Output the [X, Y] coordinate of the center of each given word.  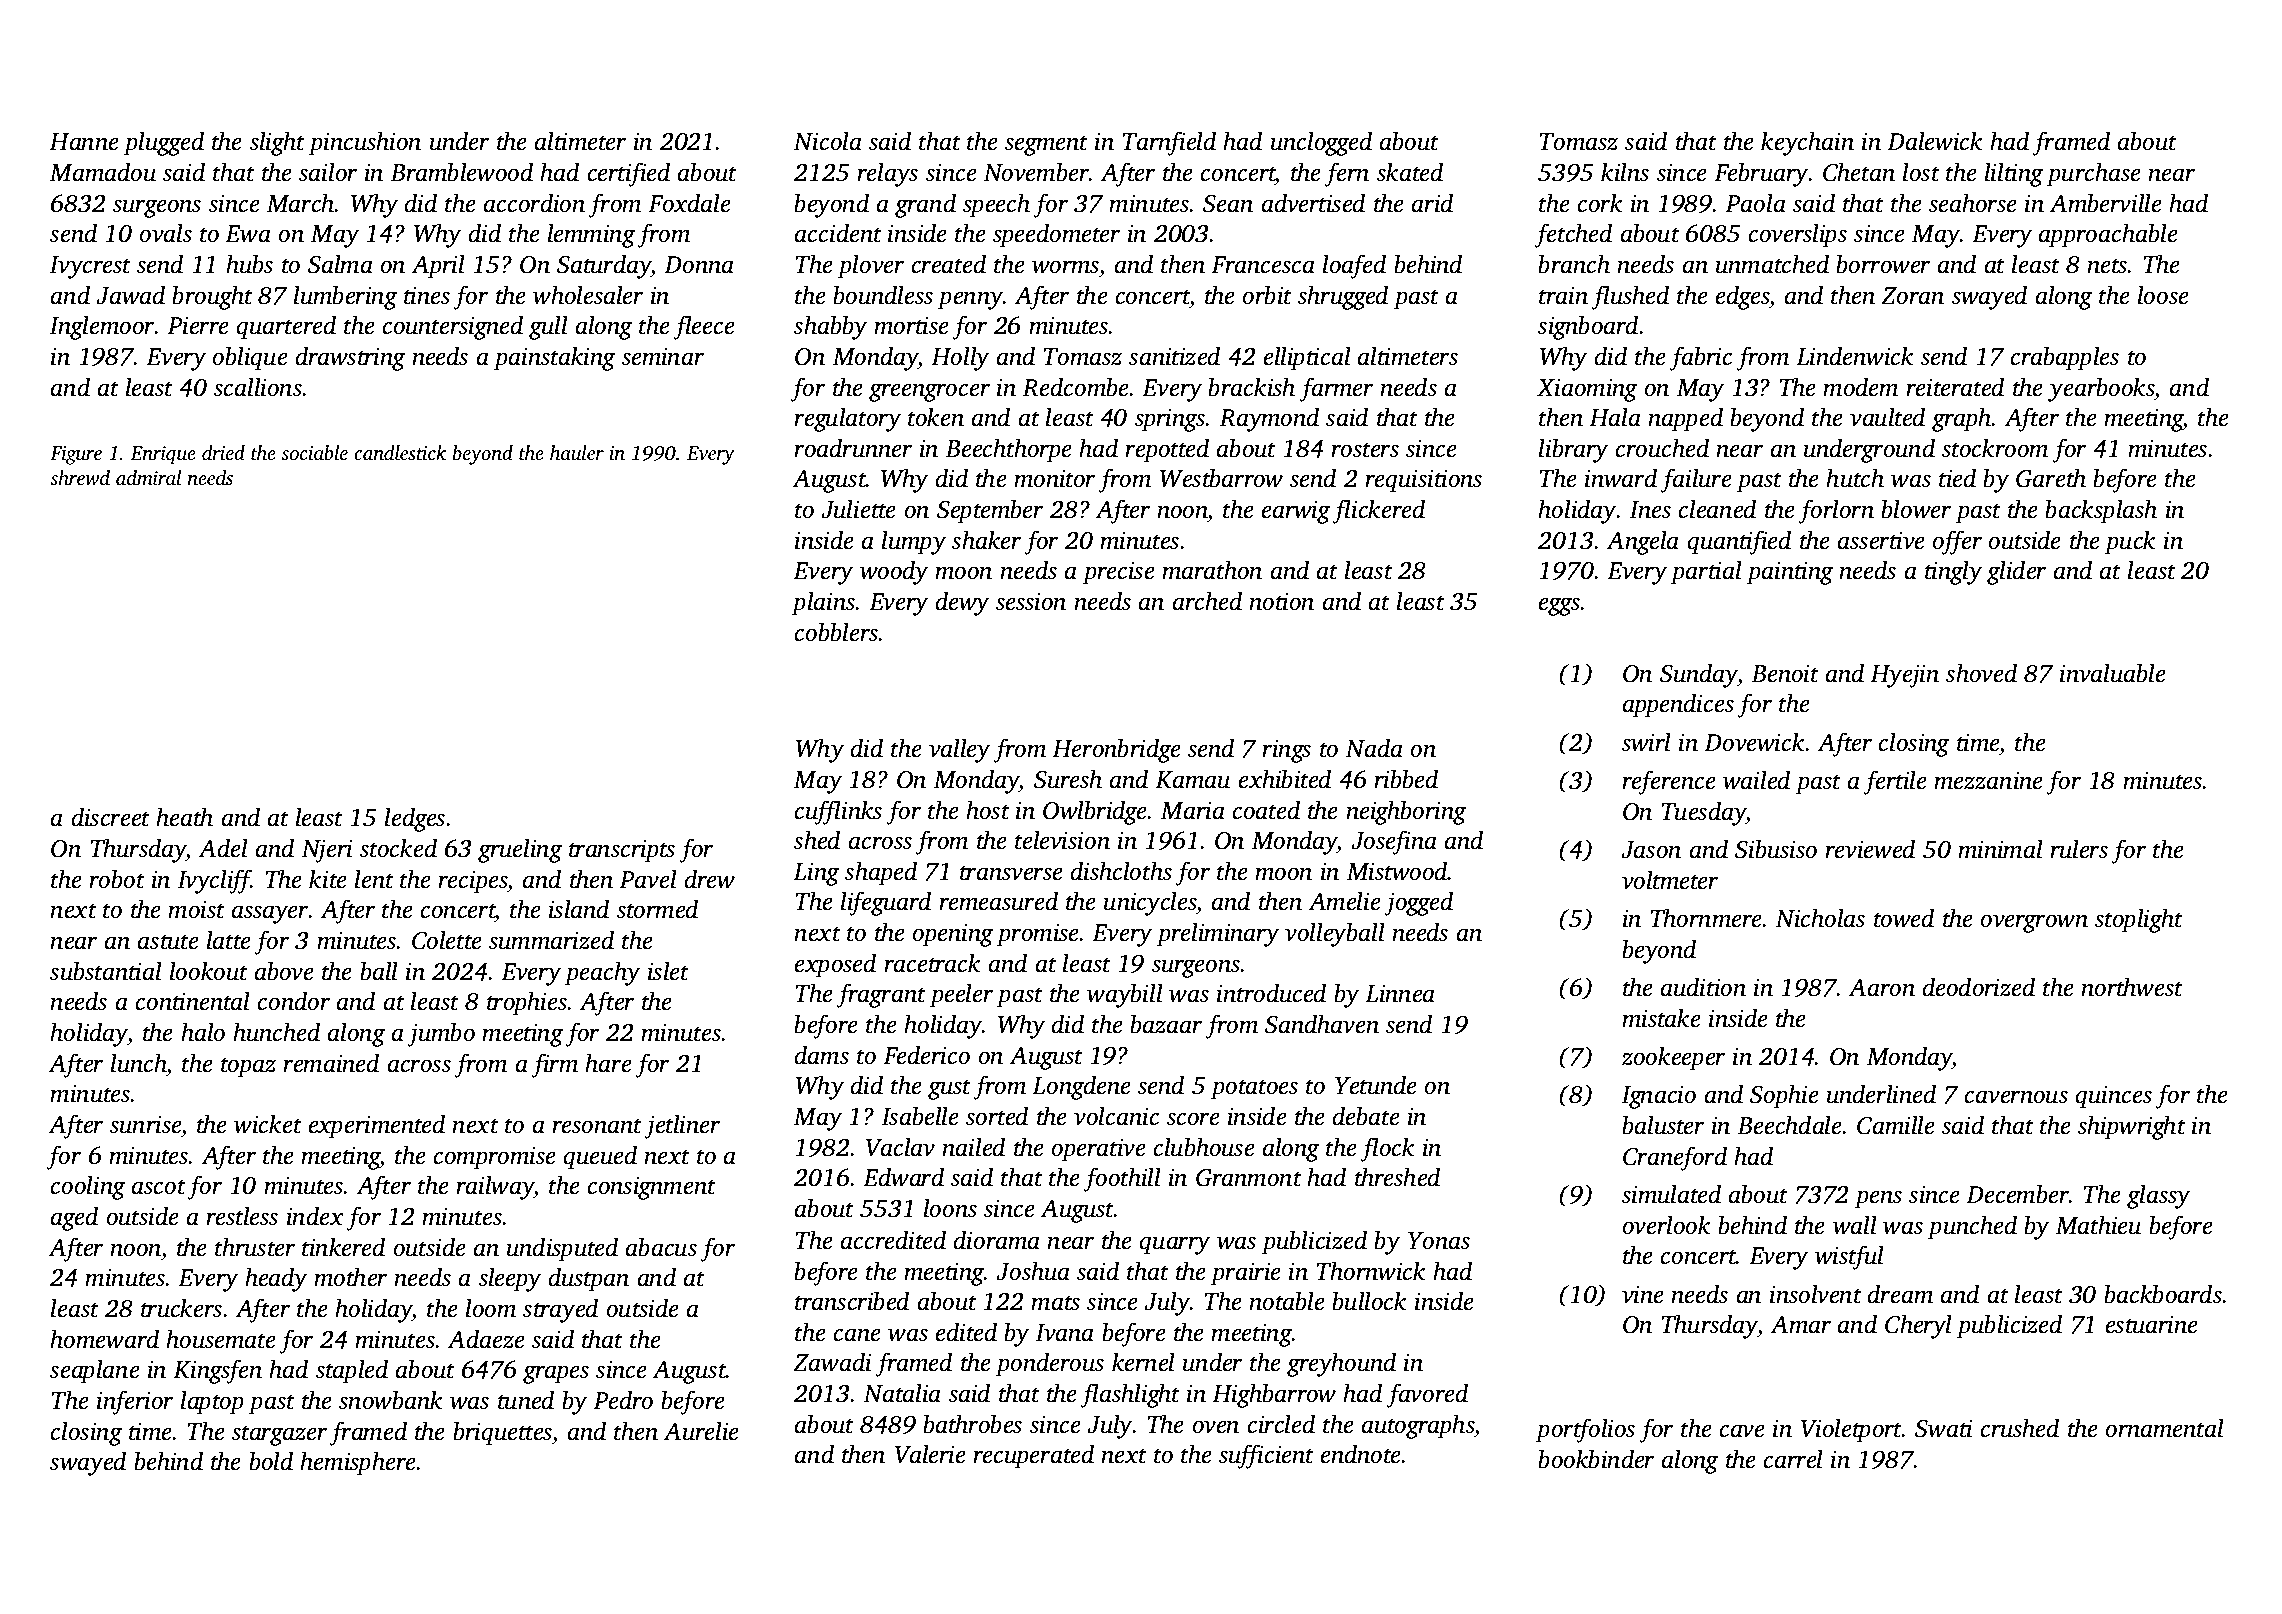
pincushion [365, 143]
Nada [1374, 748]
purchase [2094, 174]
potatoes [1254, 1089]
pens [1878, 1199]
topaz [248, 1067]
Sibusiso [1776, 849]
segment [1046, 145]
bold [271, 1461]
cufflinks [838, 812]
